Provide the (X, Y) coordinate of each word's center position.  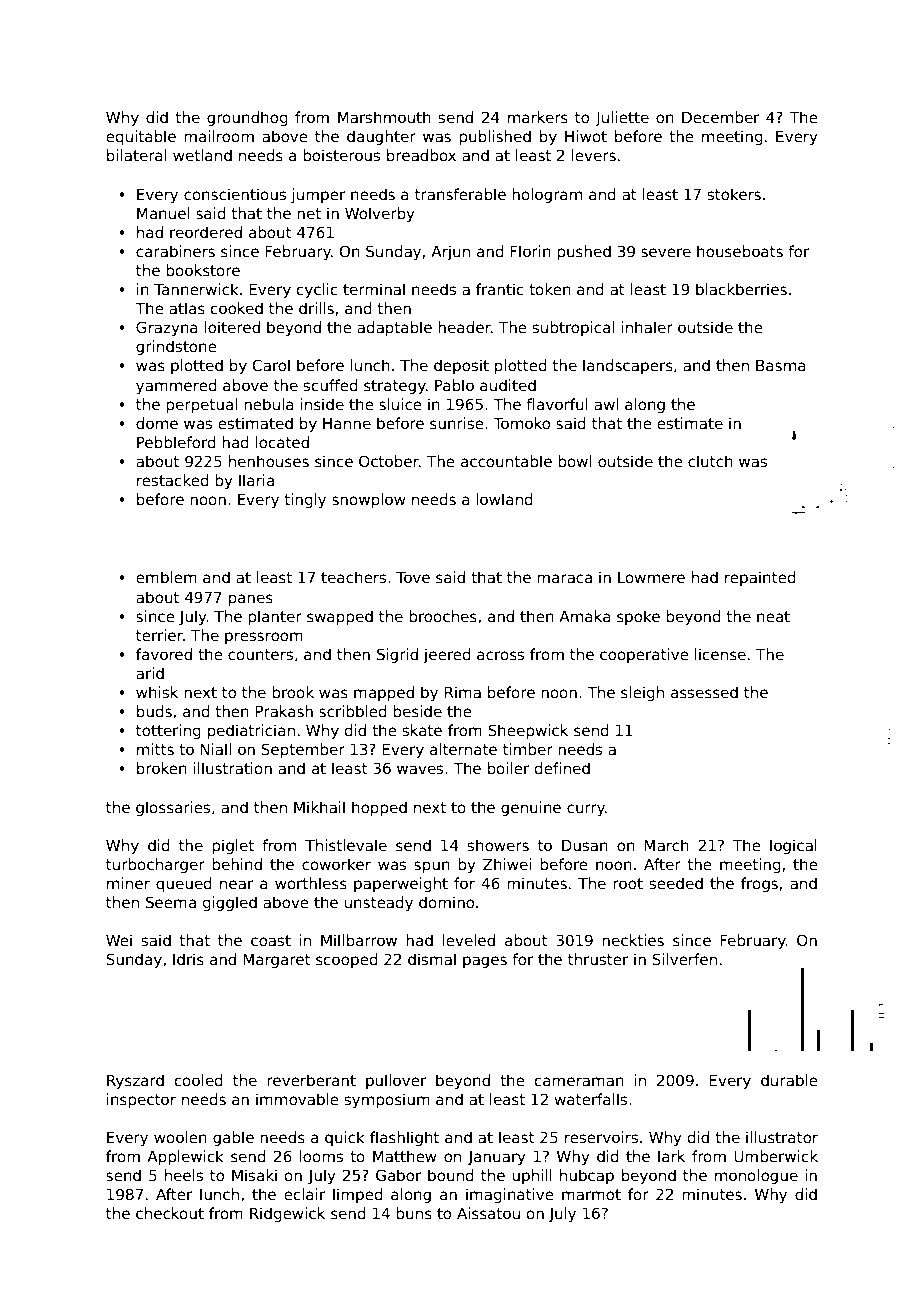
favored (164, 654)
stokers (734, 194)
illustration (232, 768)
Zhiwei (507, 864)
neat (773, 616)
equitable (141, 137)
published (495, 137)
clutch (710, 461)
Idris (188, 959)
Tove (413, 577)
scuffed (331, 385)
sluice (400, 404)
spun (432, 867)
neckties (633, 940)
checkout (170, 1213)
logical (793, 846)
